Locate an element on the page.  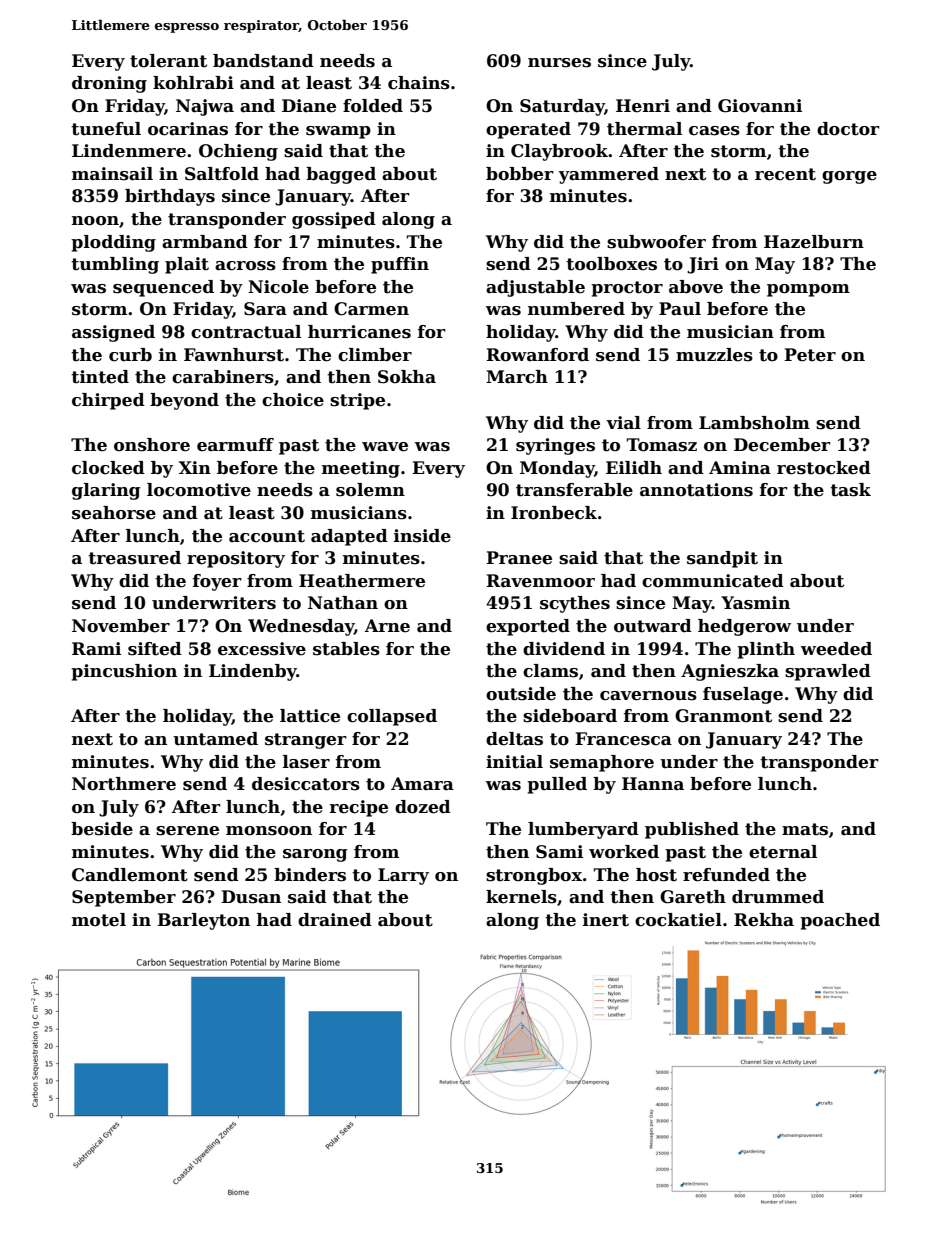
Barleyton is located at coordinates (203, 921).
